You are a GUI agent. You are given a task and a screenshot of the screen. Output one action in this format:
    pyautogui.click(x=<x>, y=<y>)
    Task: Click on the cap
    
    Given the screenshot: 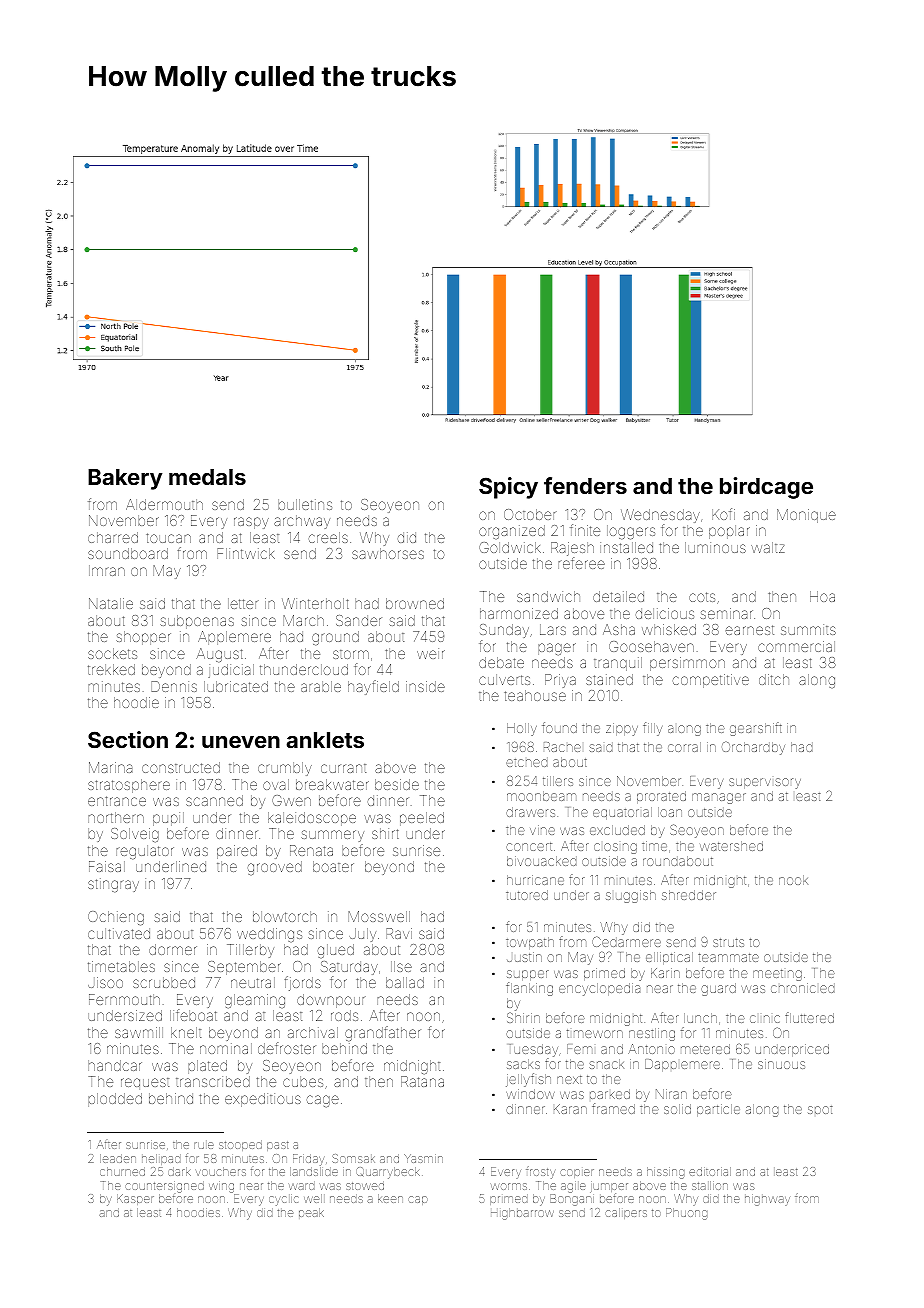 What is the action you would take?
    pyautogui.click(x=418, y=1200)
